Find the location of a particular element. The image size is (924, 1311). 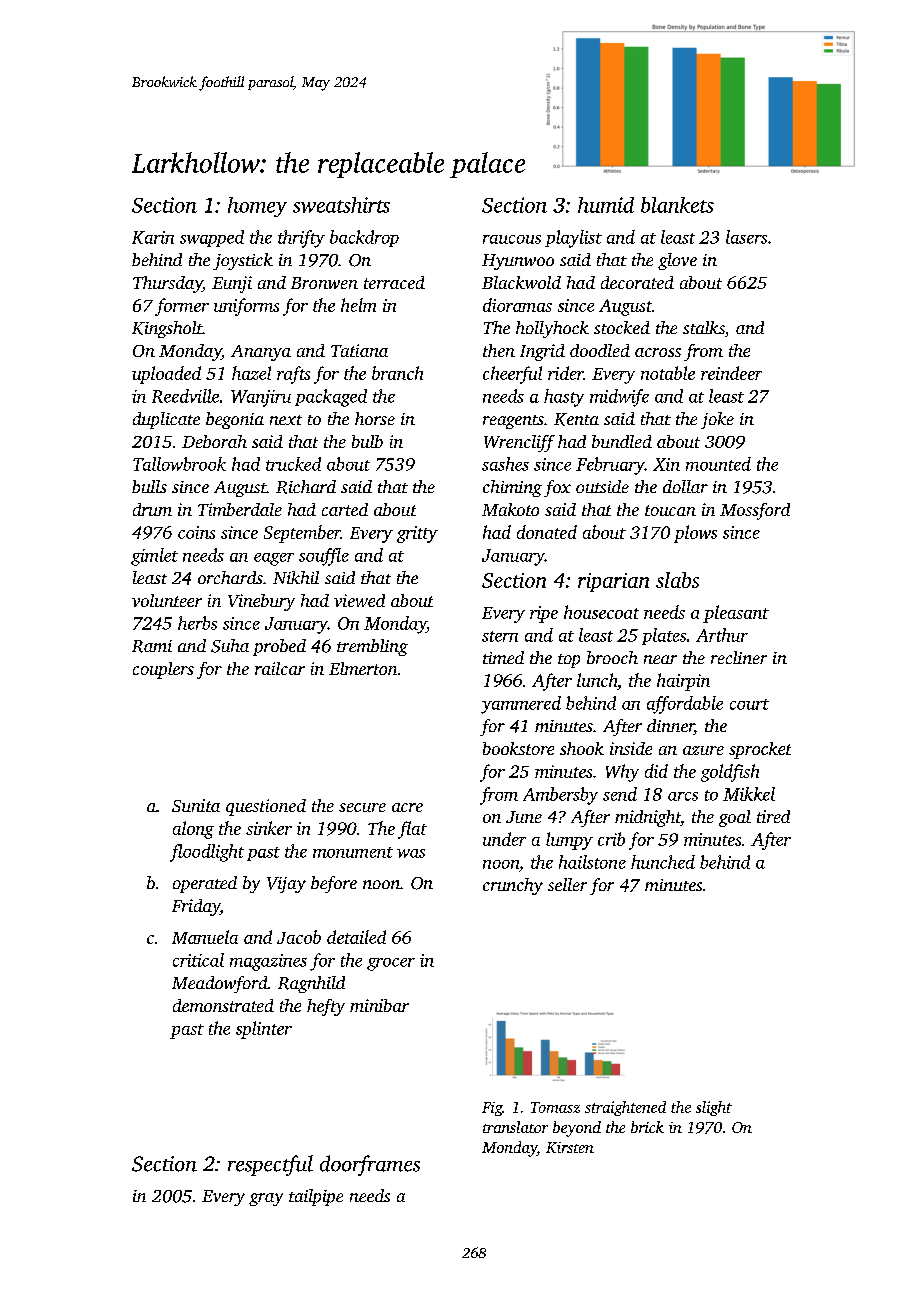

gray is located at coordinates (266, 1199).
